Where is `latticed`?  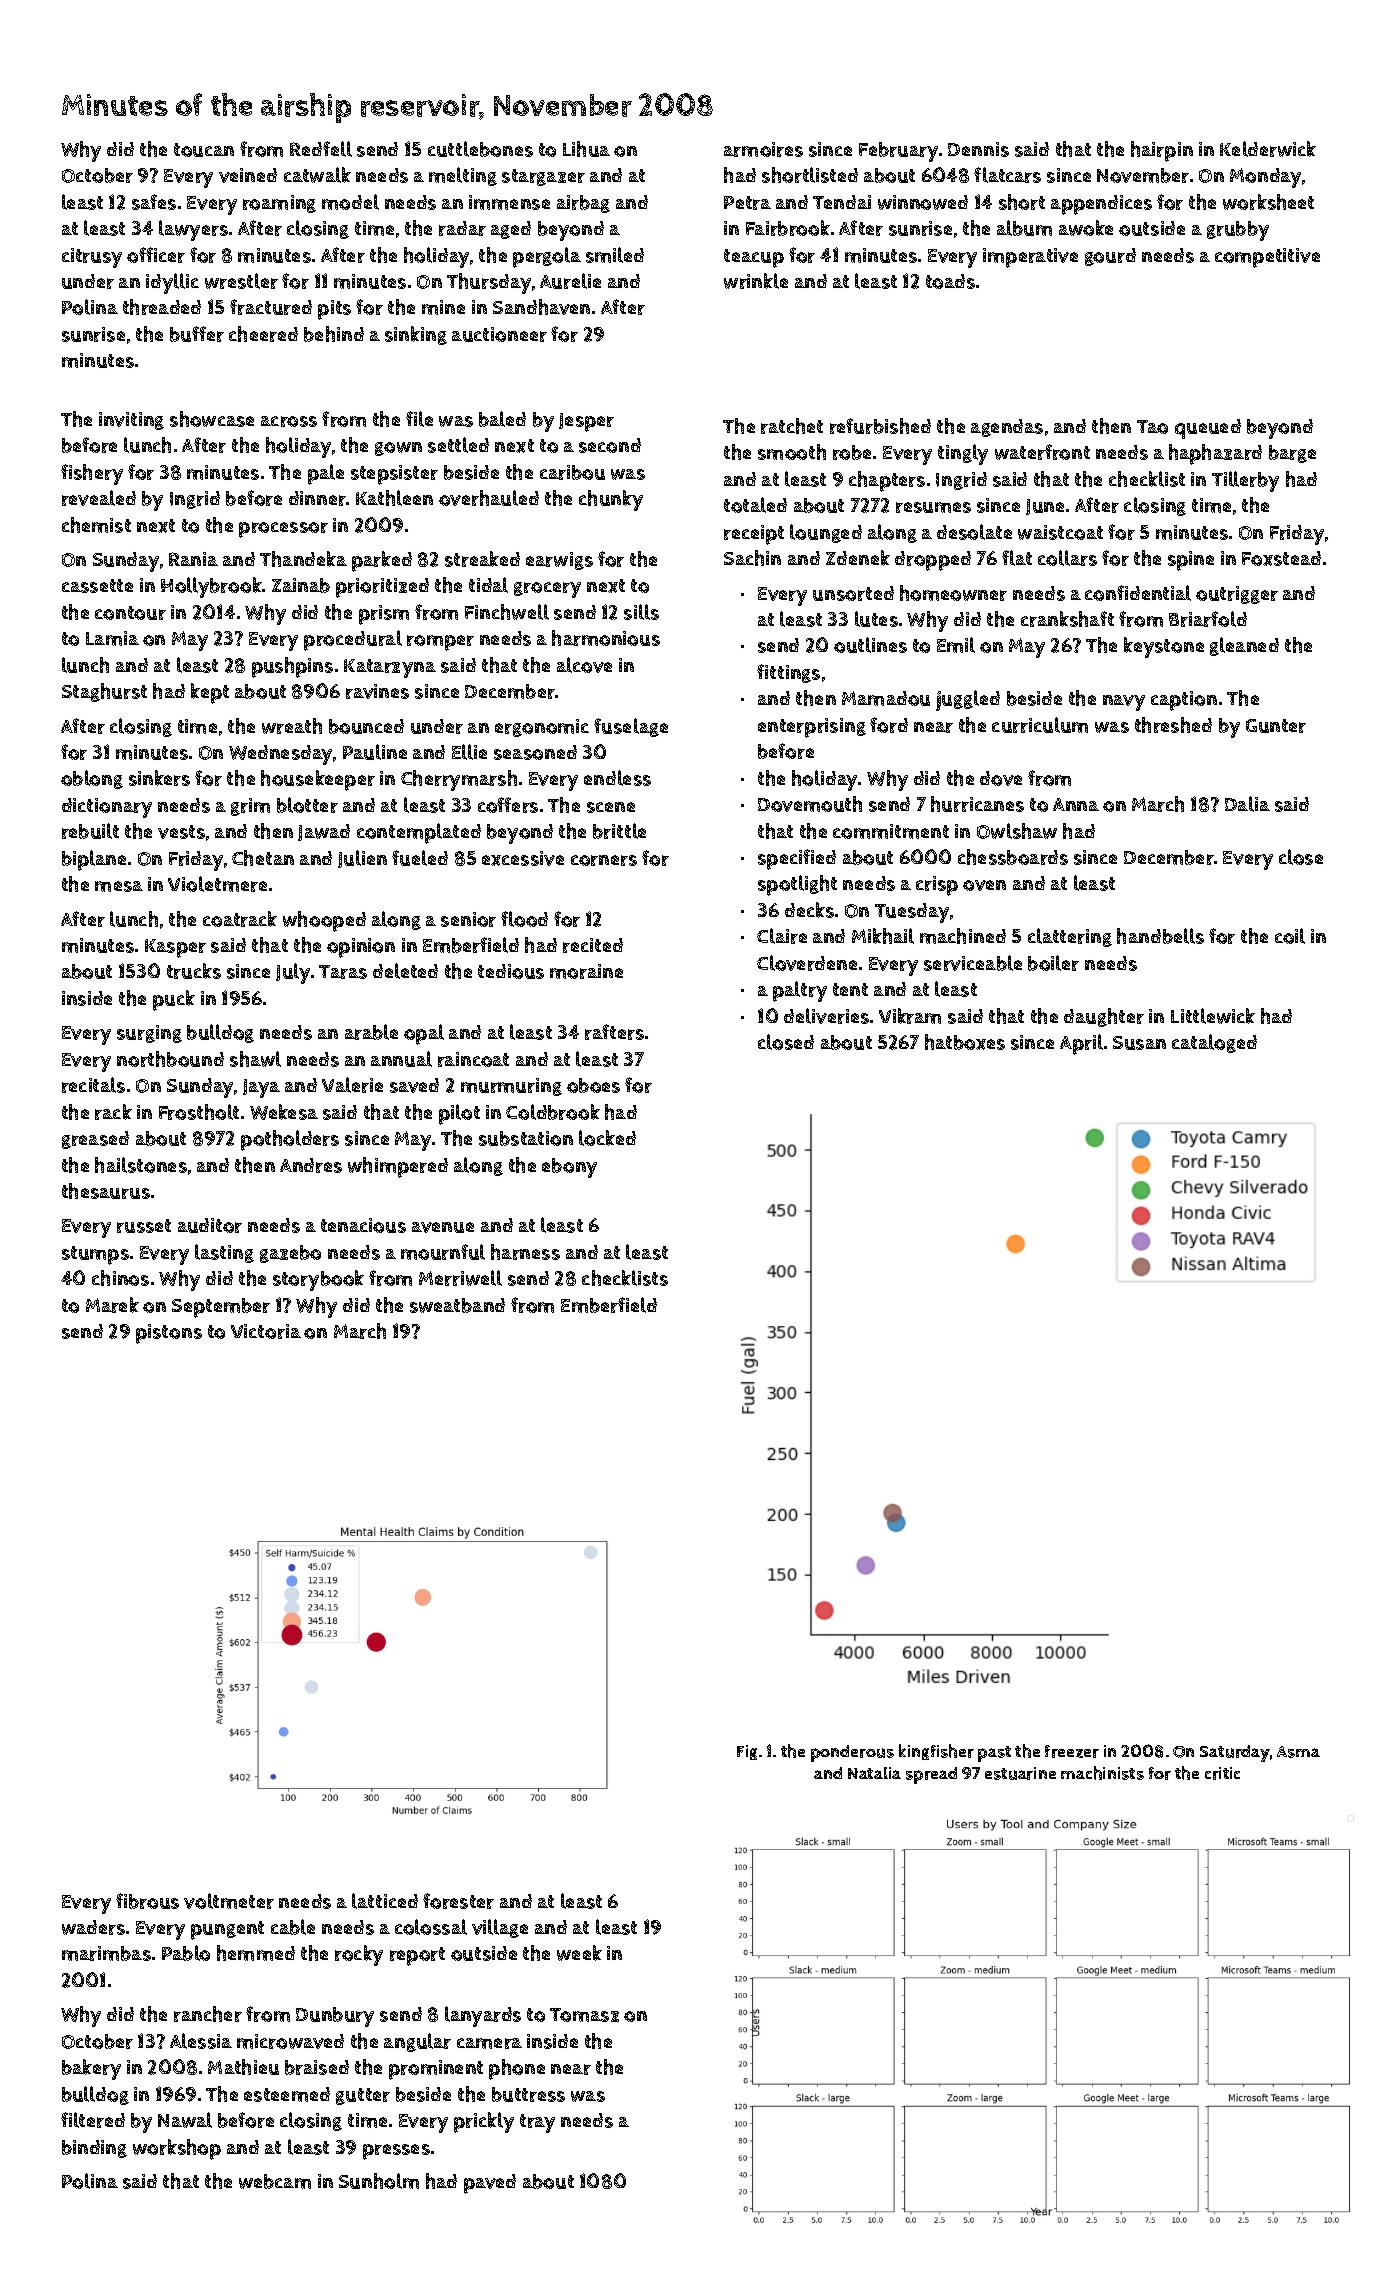
latticed is located at coordinates (385, 1901).
